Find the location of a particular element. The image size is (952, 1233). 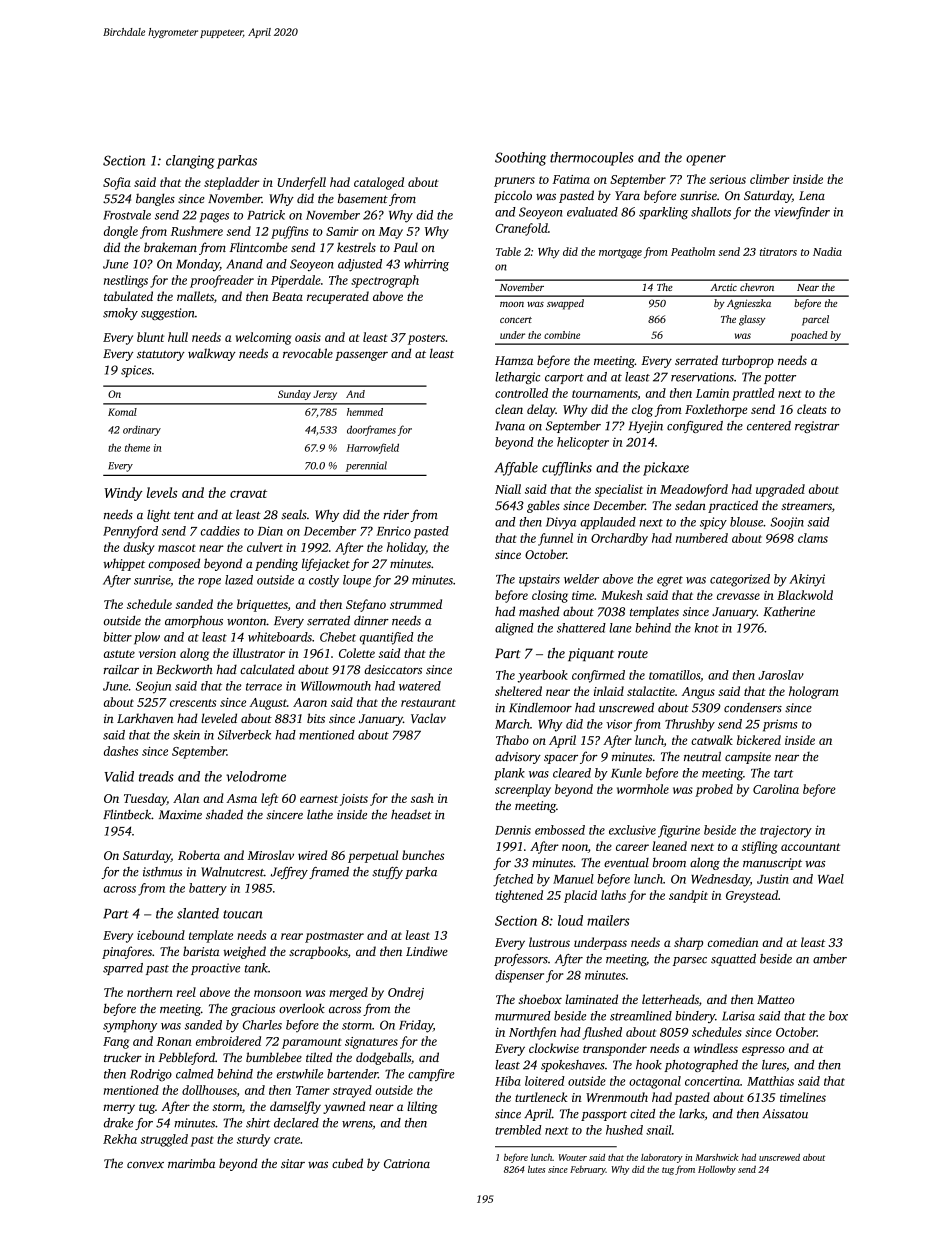

Blackwold is located at coordinates (805, 595).
